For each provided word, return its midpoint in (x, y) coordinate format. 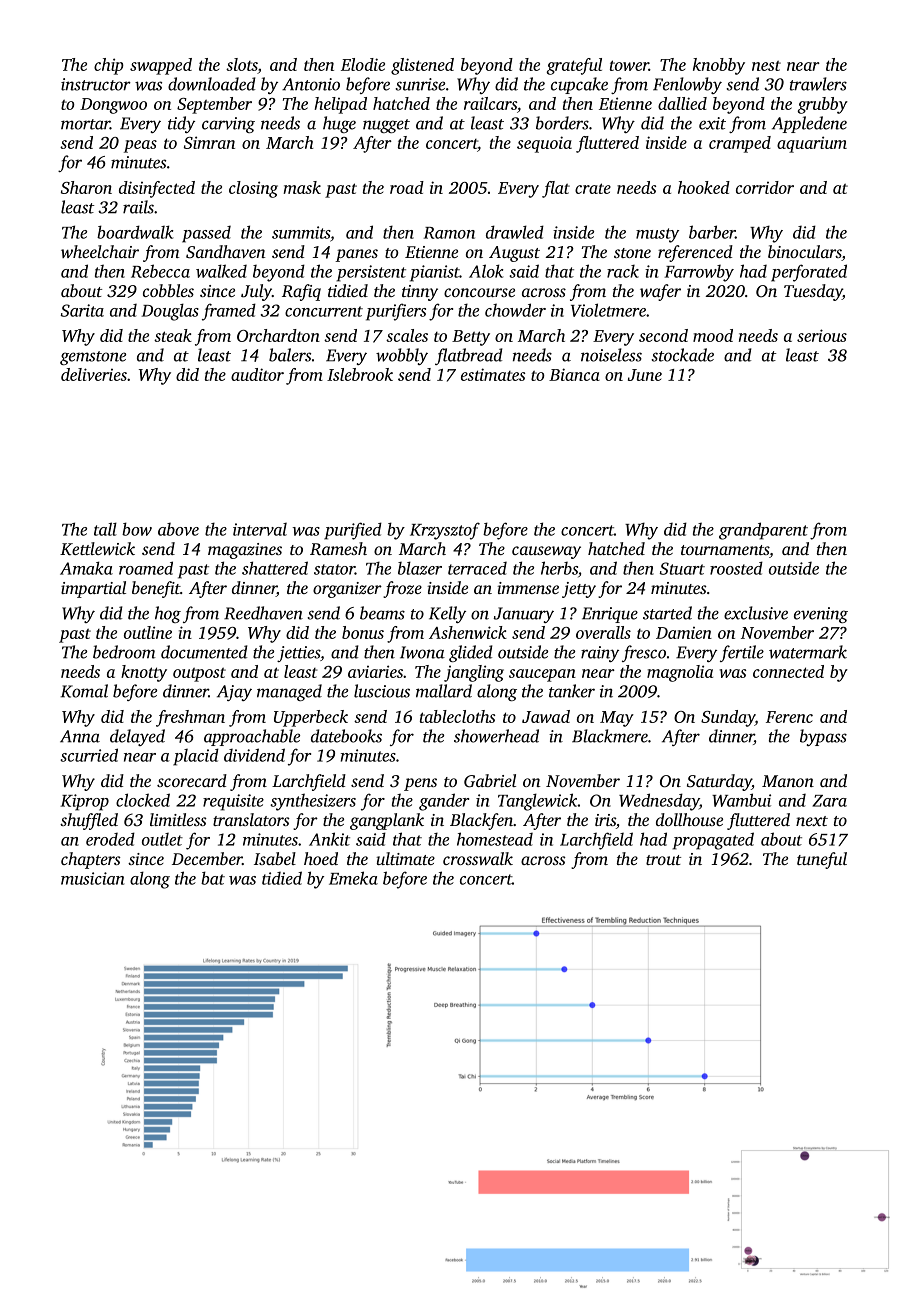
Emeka (353, 878)
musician (92, 878)
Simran (209, 142)
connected (788, 671)
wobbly (402, 356)
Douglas (170, 312)
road (407, 187)
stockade (682, 355)
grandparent (763, 531)
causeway (546, 552)
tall (105, 529)
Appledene (809, 124)
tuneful (822, 860)
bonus (363, 632)
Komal (84, 691)
